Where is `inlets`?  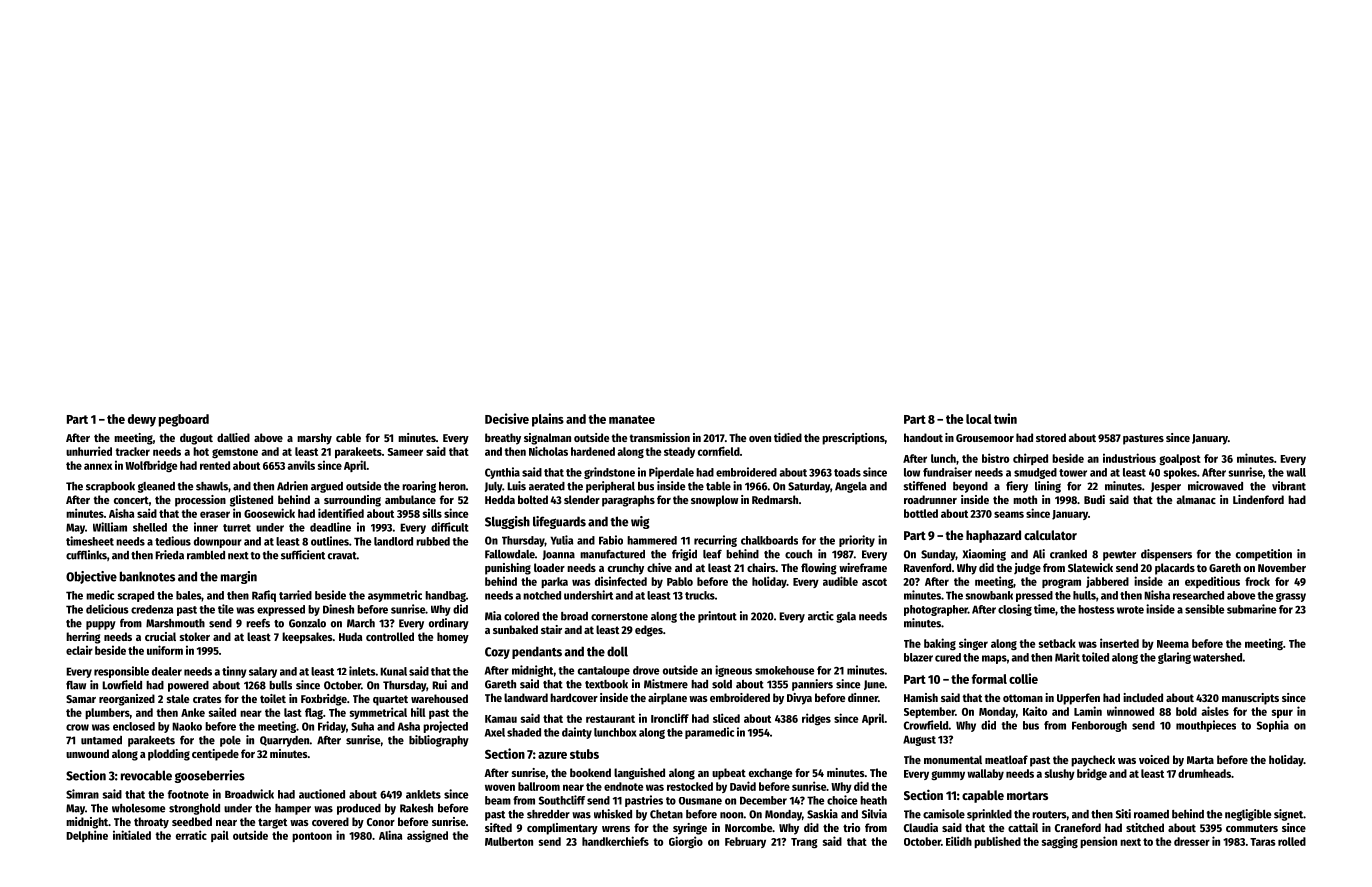 inlets is located at coordinates (362, 671).
